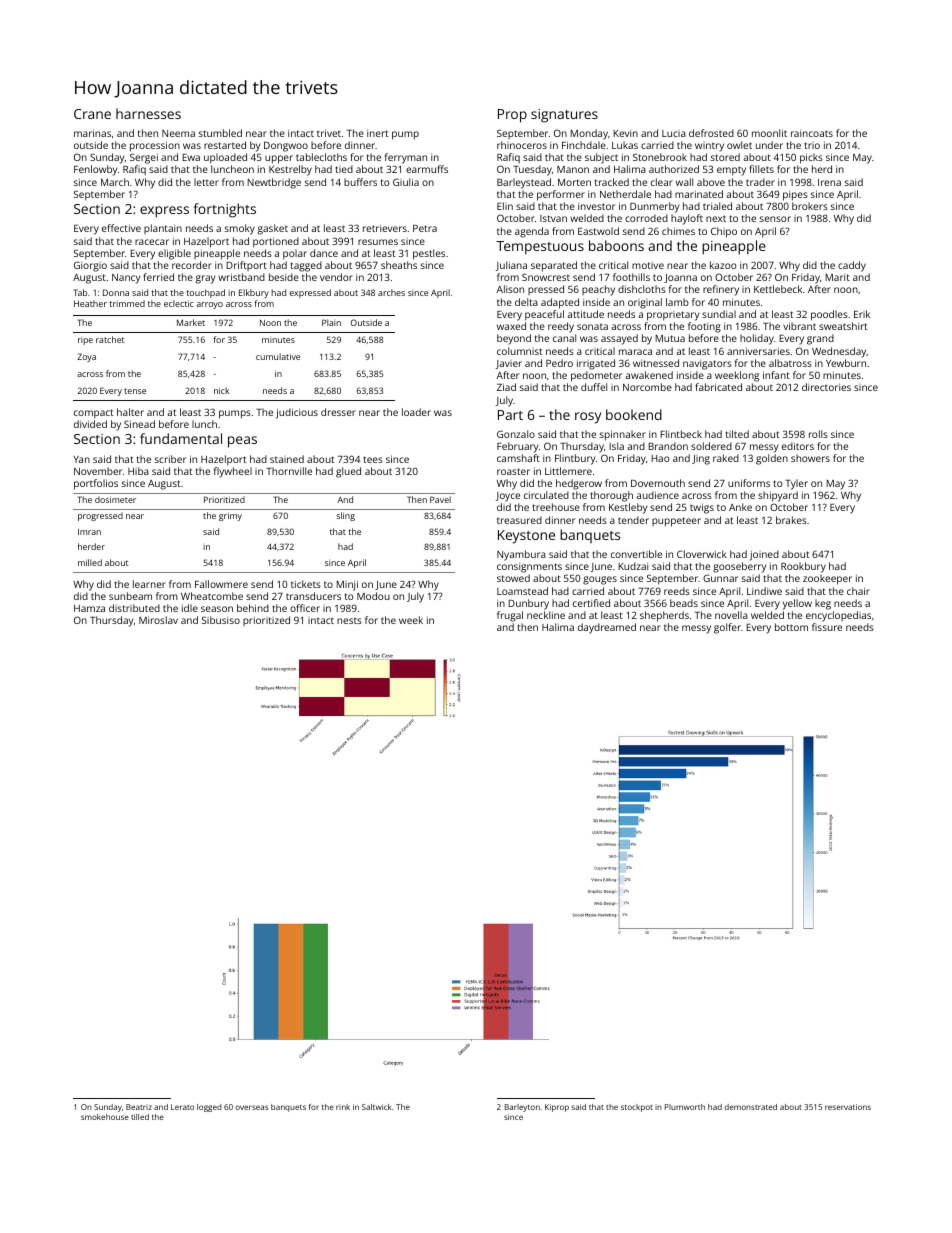  What do you see at coordinates (105, 1117) in the document?
I see `smokehouse` at bounding box center [105, 1117].
